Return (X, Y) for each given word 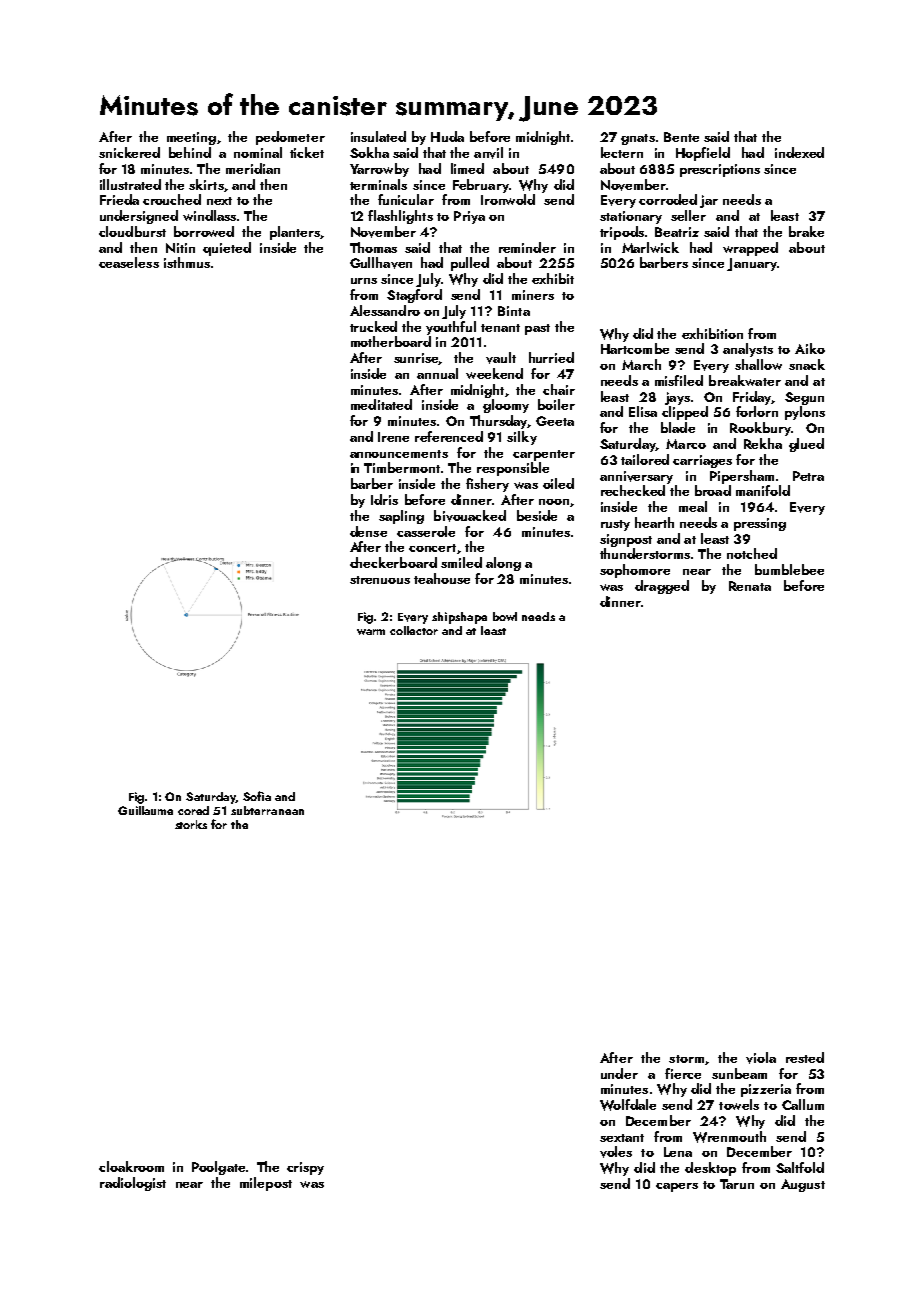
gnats (638, 139)
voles (616, 1152)
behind (190, 152)
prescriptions (720, 170)
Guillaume (145, 810)
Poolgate (218, 1168)
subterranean (267, 810)
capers (677, 1187)
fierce (683, 1073)
